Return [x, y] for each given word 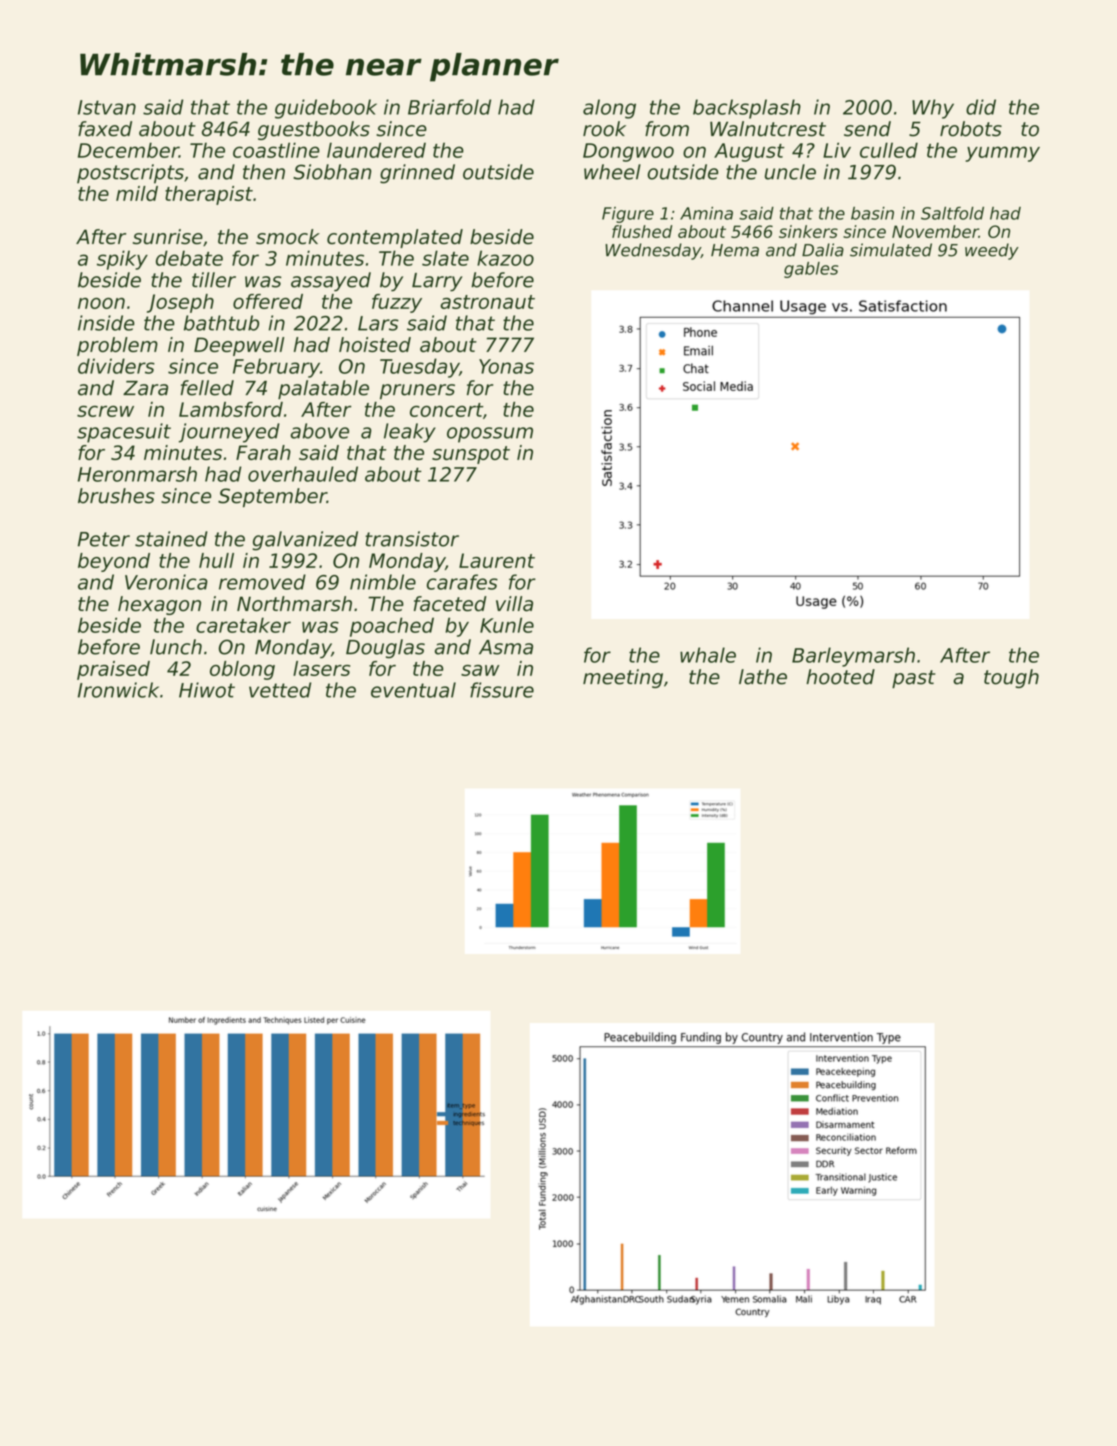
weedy [992, 251]
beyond [114, 562]
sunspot [471, 455]
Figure [628, 215]
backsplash [747, 109]
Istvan [107, 107]
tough [1011, 678]
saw [480, 670]
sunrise [168, 237]
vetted [280, 690]
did [981, 107]
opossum [490, 435]
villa [514, 604]
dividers [116, 366]
